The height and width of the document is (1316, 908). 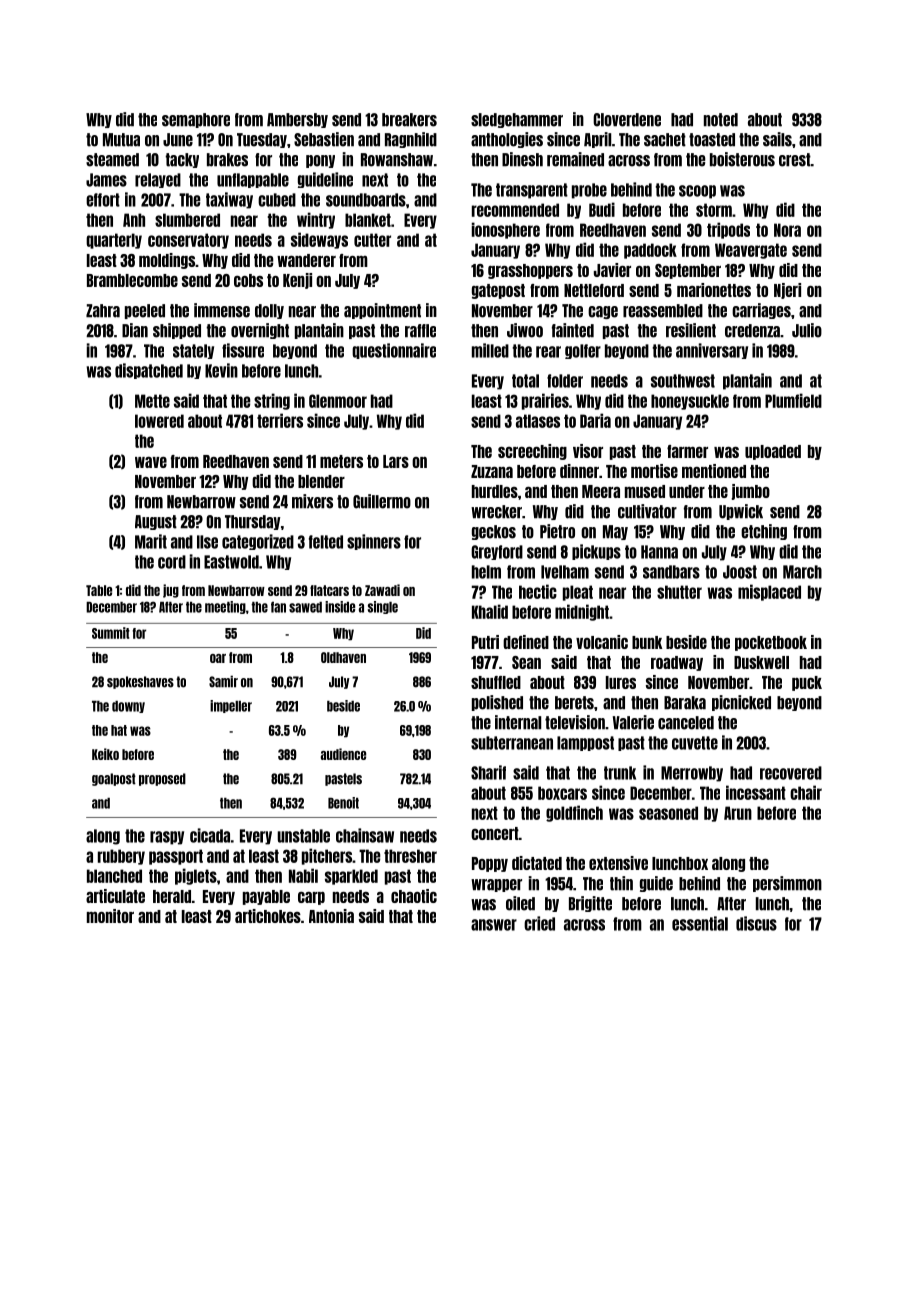 I want to click on Daria, so click(x=595, y=420).
